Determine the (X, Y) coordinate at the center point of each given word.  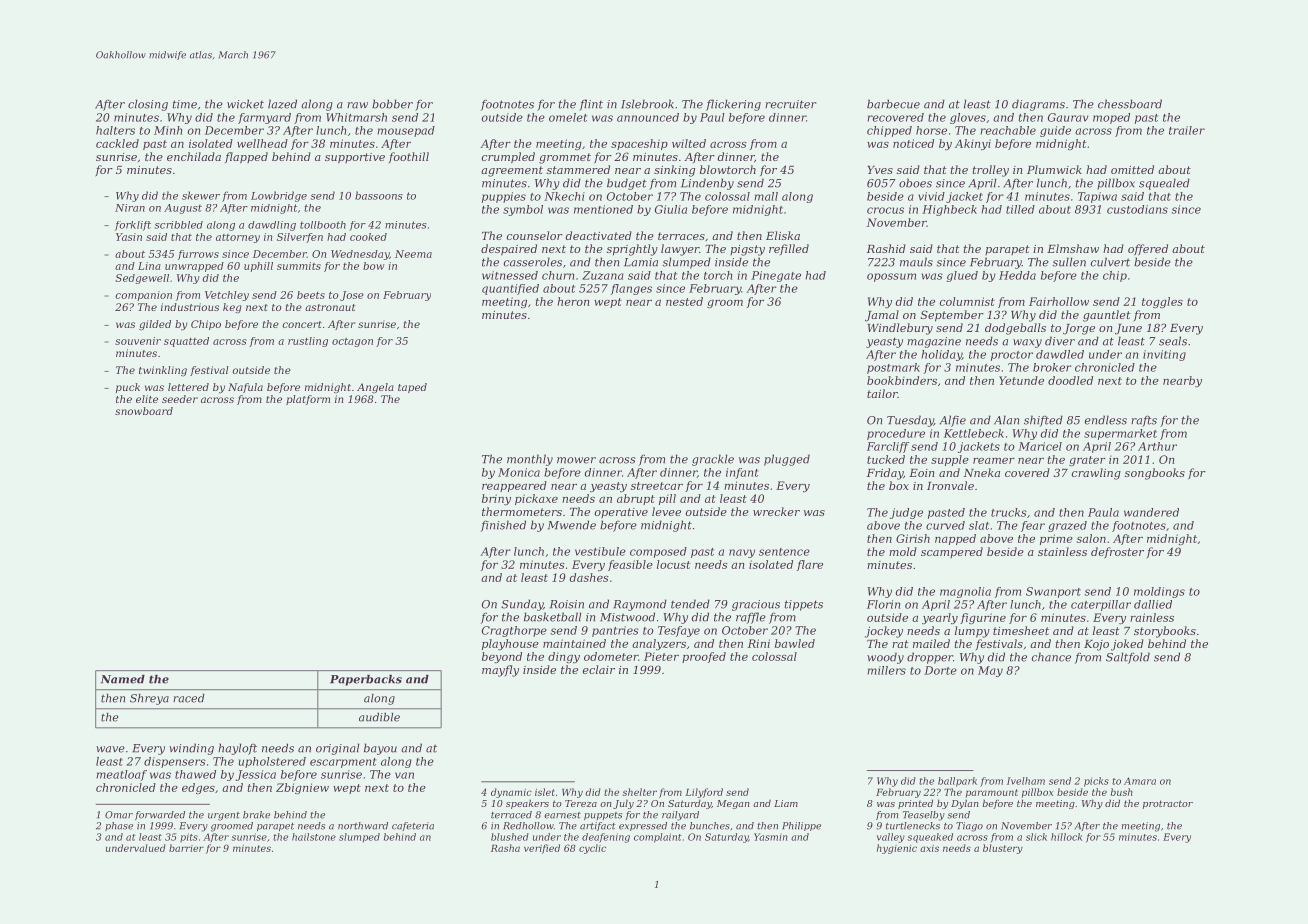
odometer (611, 656)
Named (123, 679)
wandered (1151, 512)
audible (379, 717)
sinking (674, 171)
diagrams (1038, 105)
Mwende (572, 525)
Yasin (129, 237)
